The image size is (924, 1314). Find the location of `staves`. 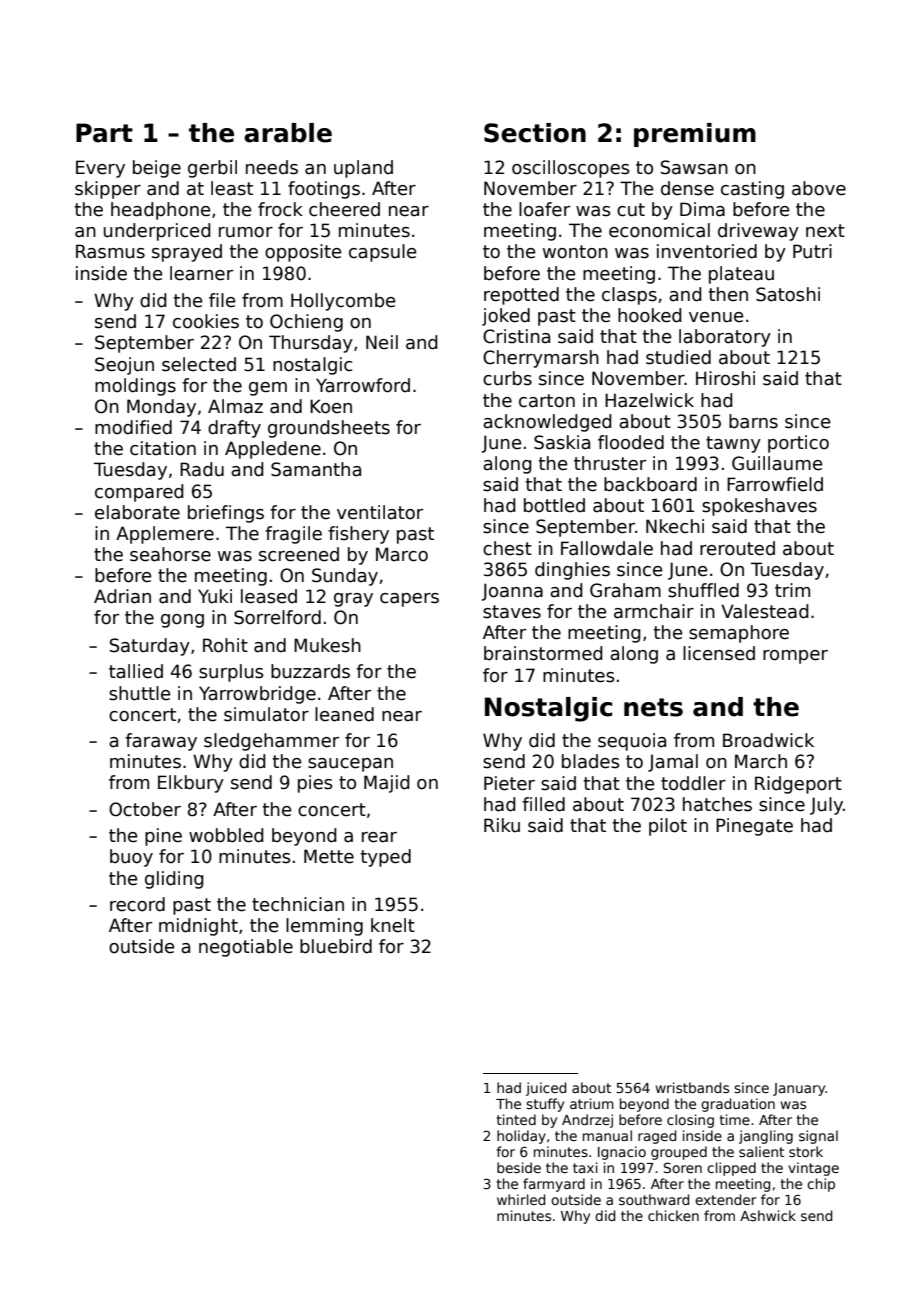

staves is located at coordinates (512, 612).
